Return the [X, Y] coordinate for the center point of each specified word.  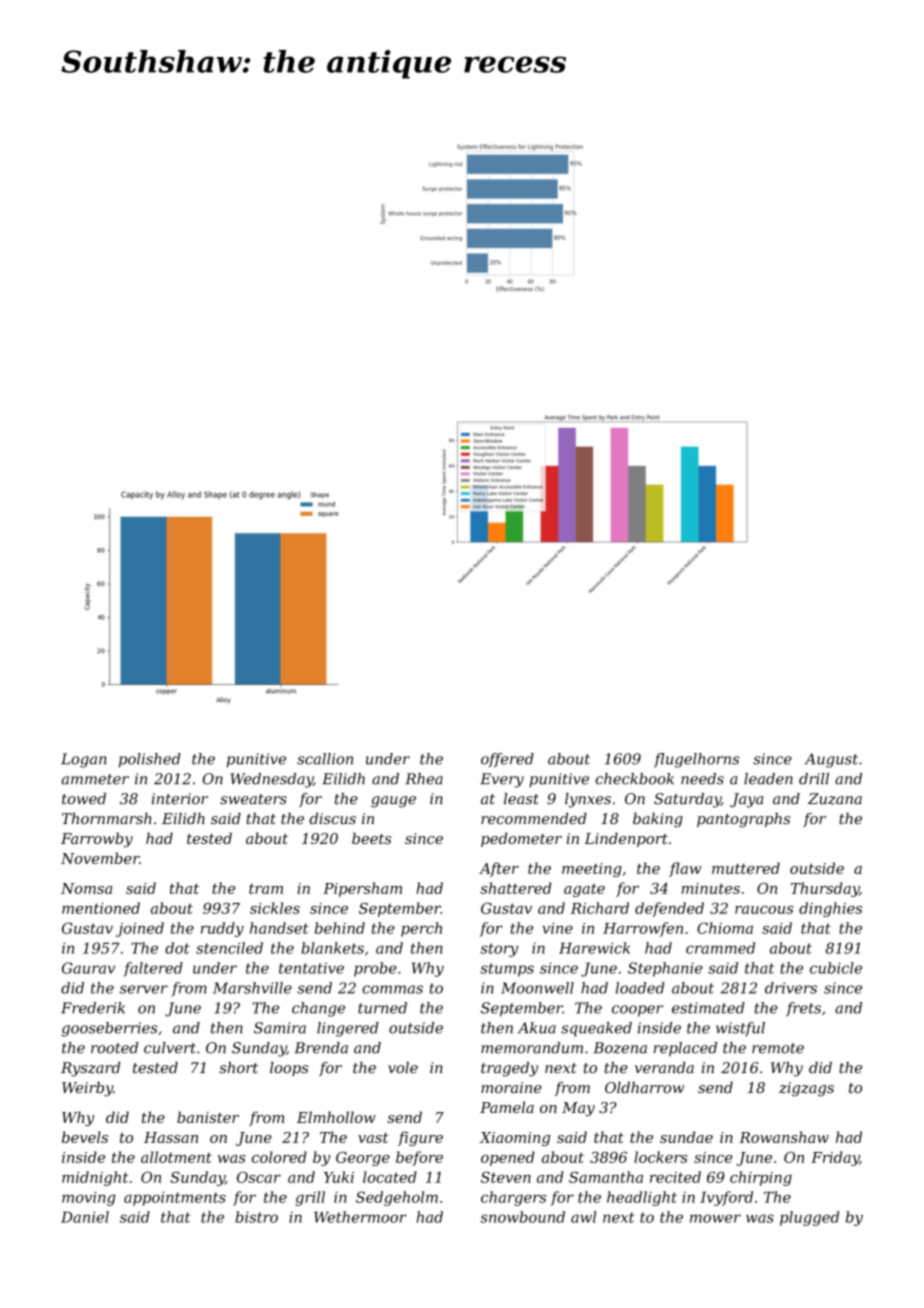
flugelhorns [696, 760]
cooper [637, 1011]
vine [557, 928]
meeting [592, 870]
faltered [153, 969]
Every [502, 780]
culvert [170, 1048]
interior [180, 799]
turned [382, 1008]
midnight [95, 1178]
